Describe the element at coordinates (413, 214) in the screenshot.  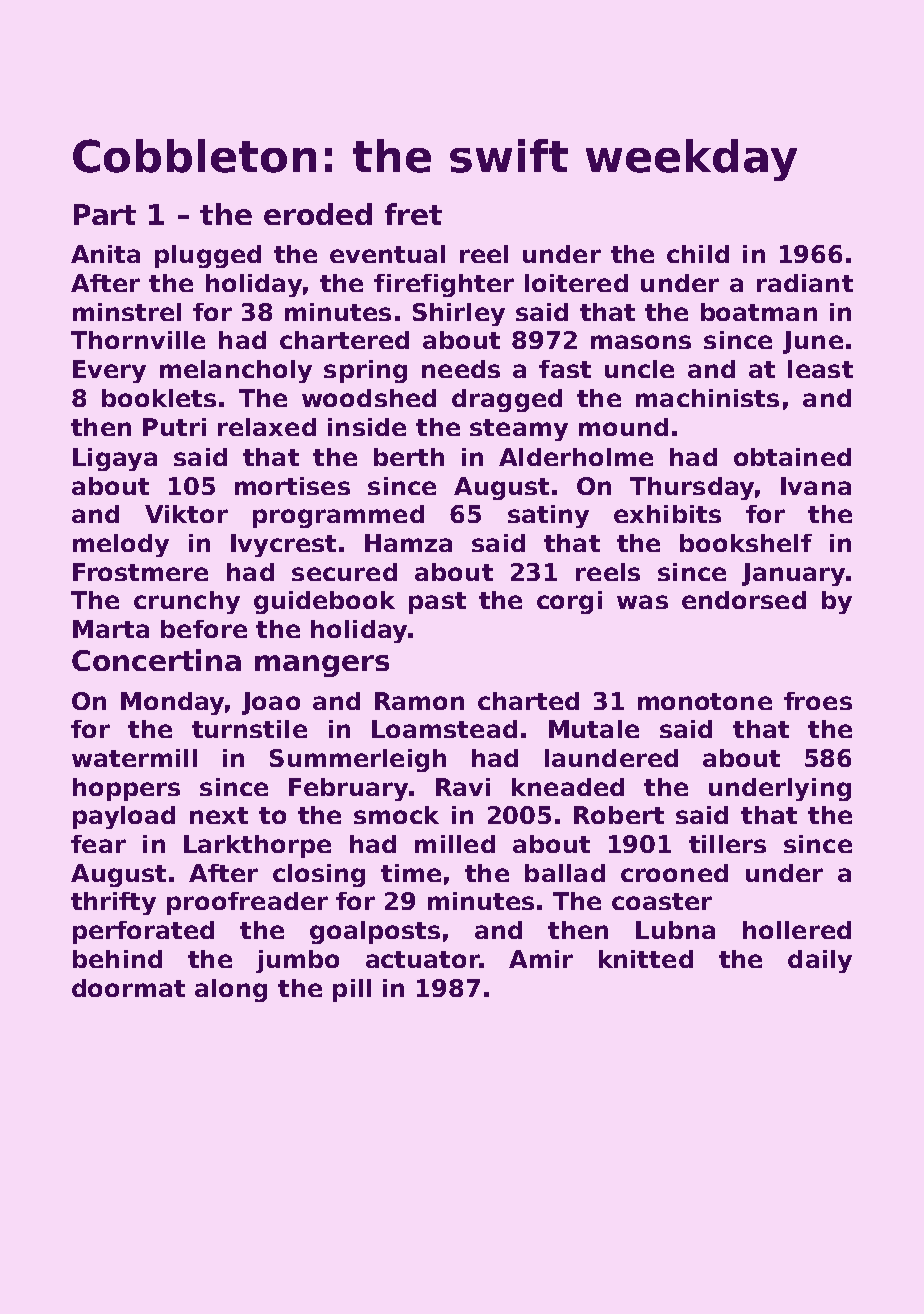
I see `fret` at that location.
